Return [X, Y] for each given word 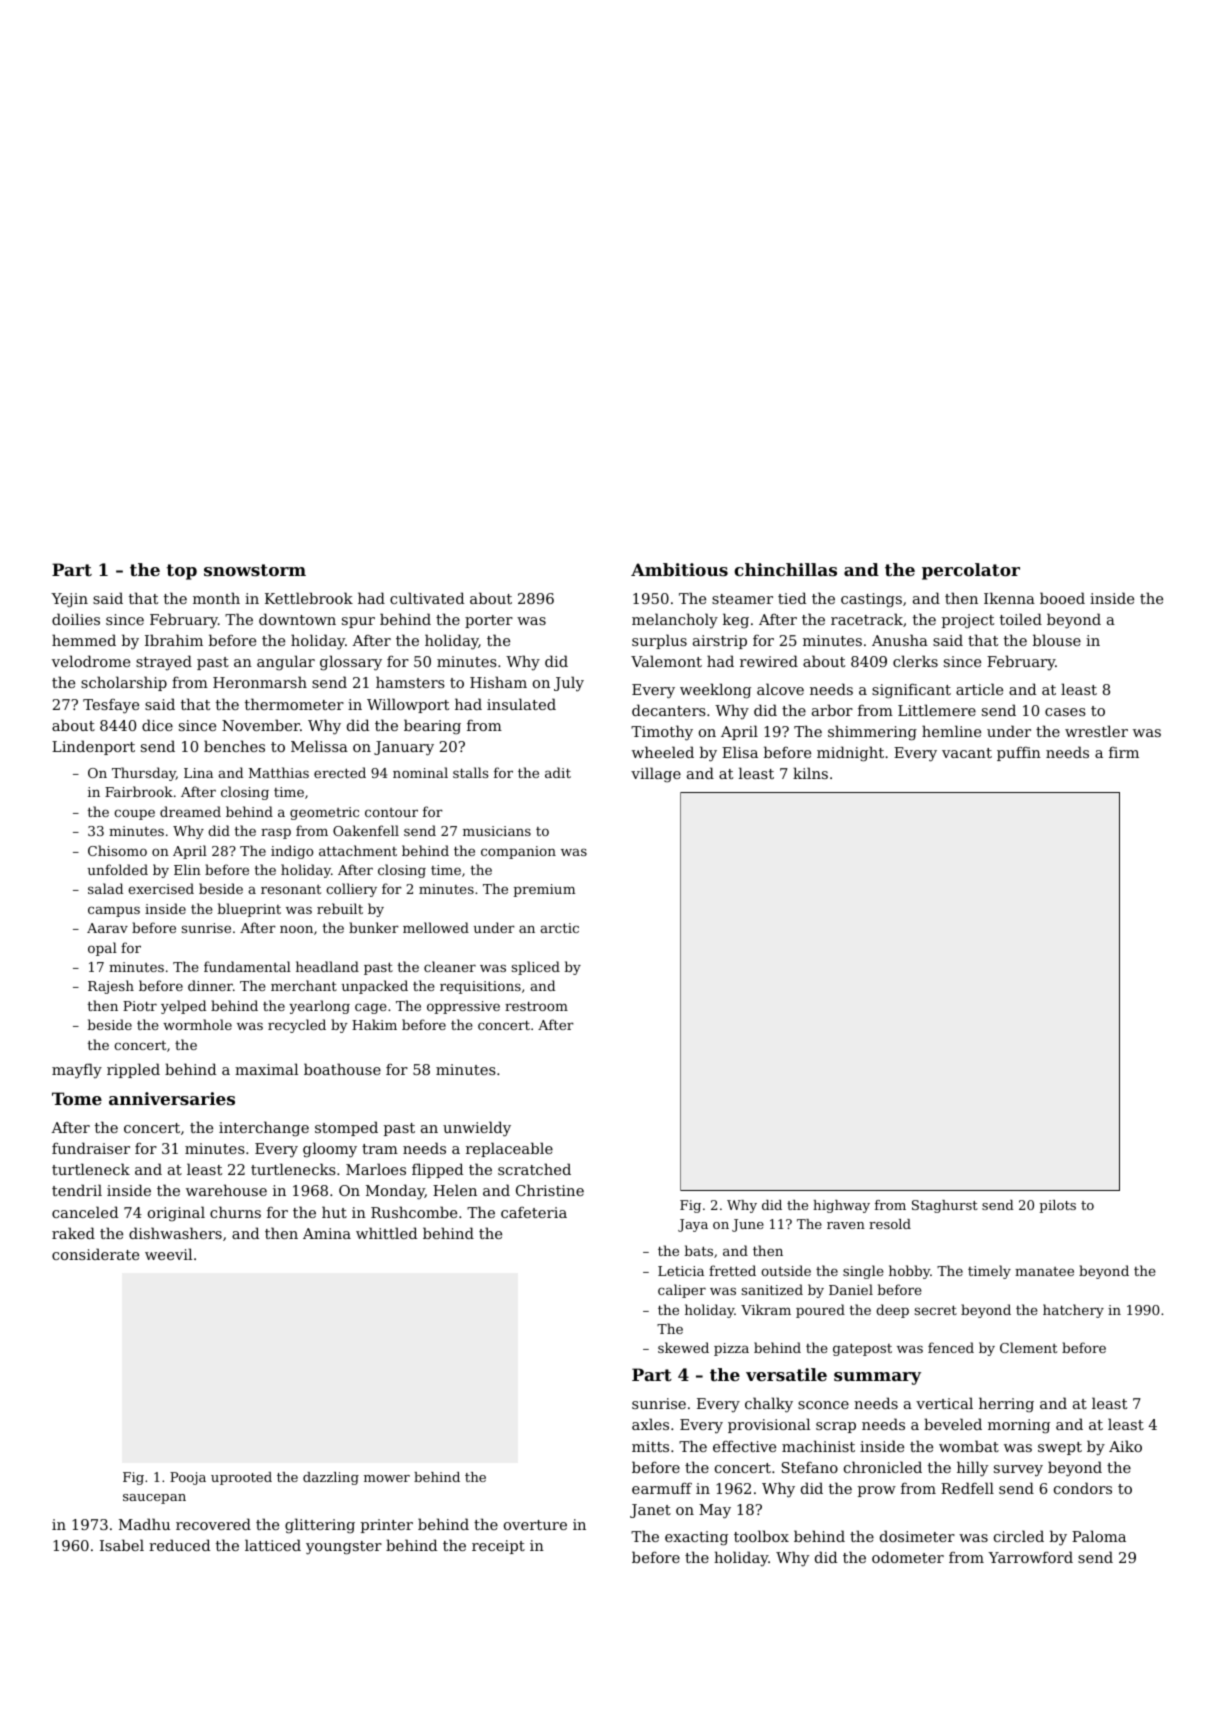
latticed [273, 1545]
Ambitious [679, 569]
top [181, 572]
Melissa [319, 746]
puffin [1019, 754]
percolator [971, 571]
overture [535, 1525]
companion [518, 852]
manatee [1044, 1271]
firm [1124, 752]
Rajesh [111, 987]
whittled [386, 1233]
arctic [560, 928]
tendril [77, 1190]
